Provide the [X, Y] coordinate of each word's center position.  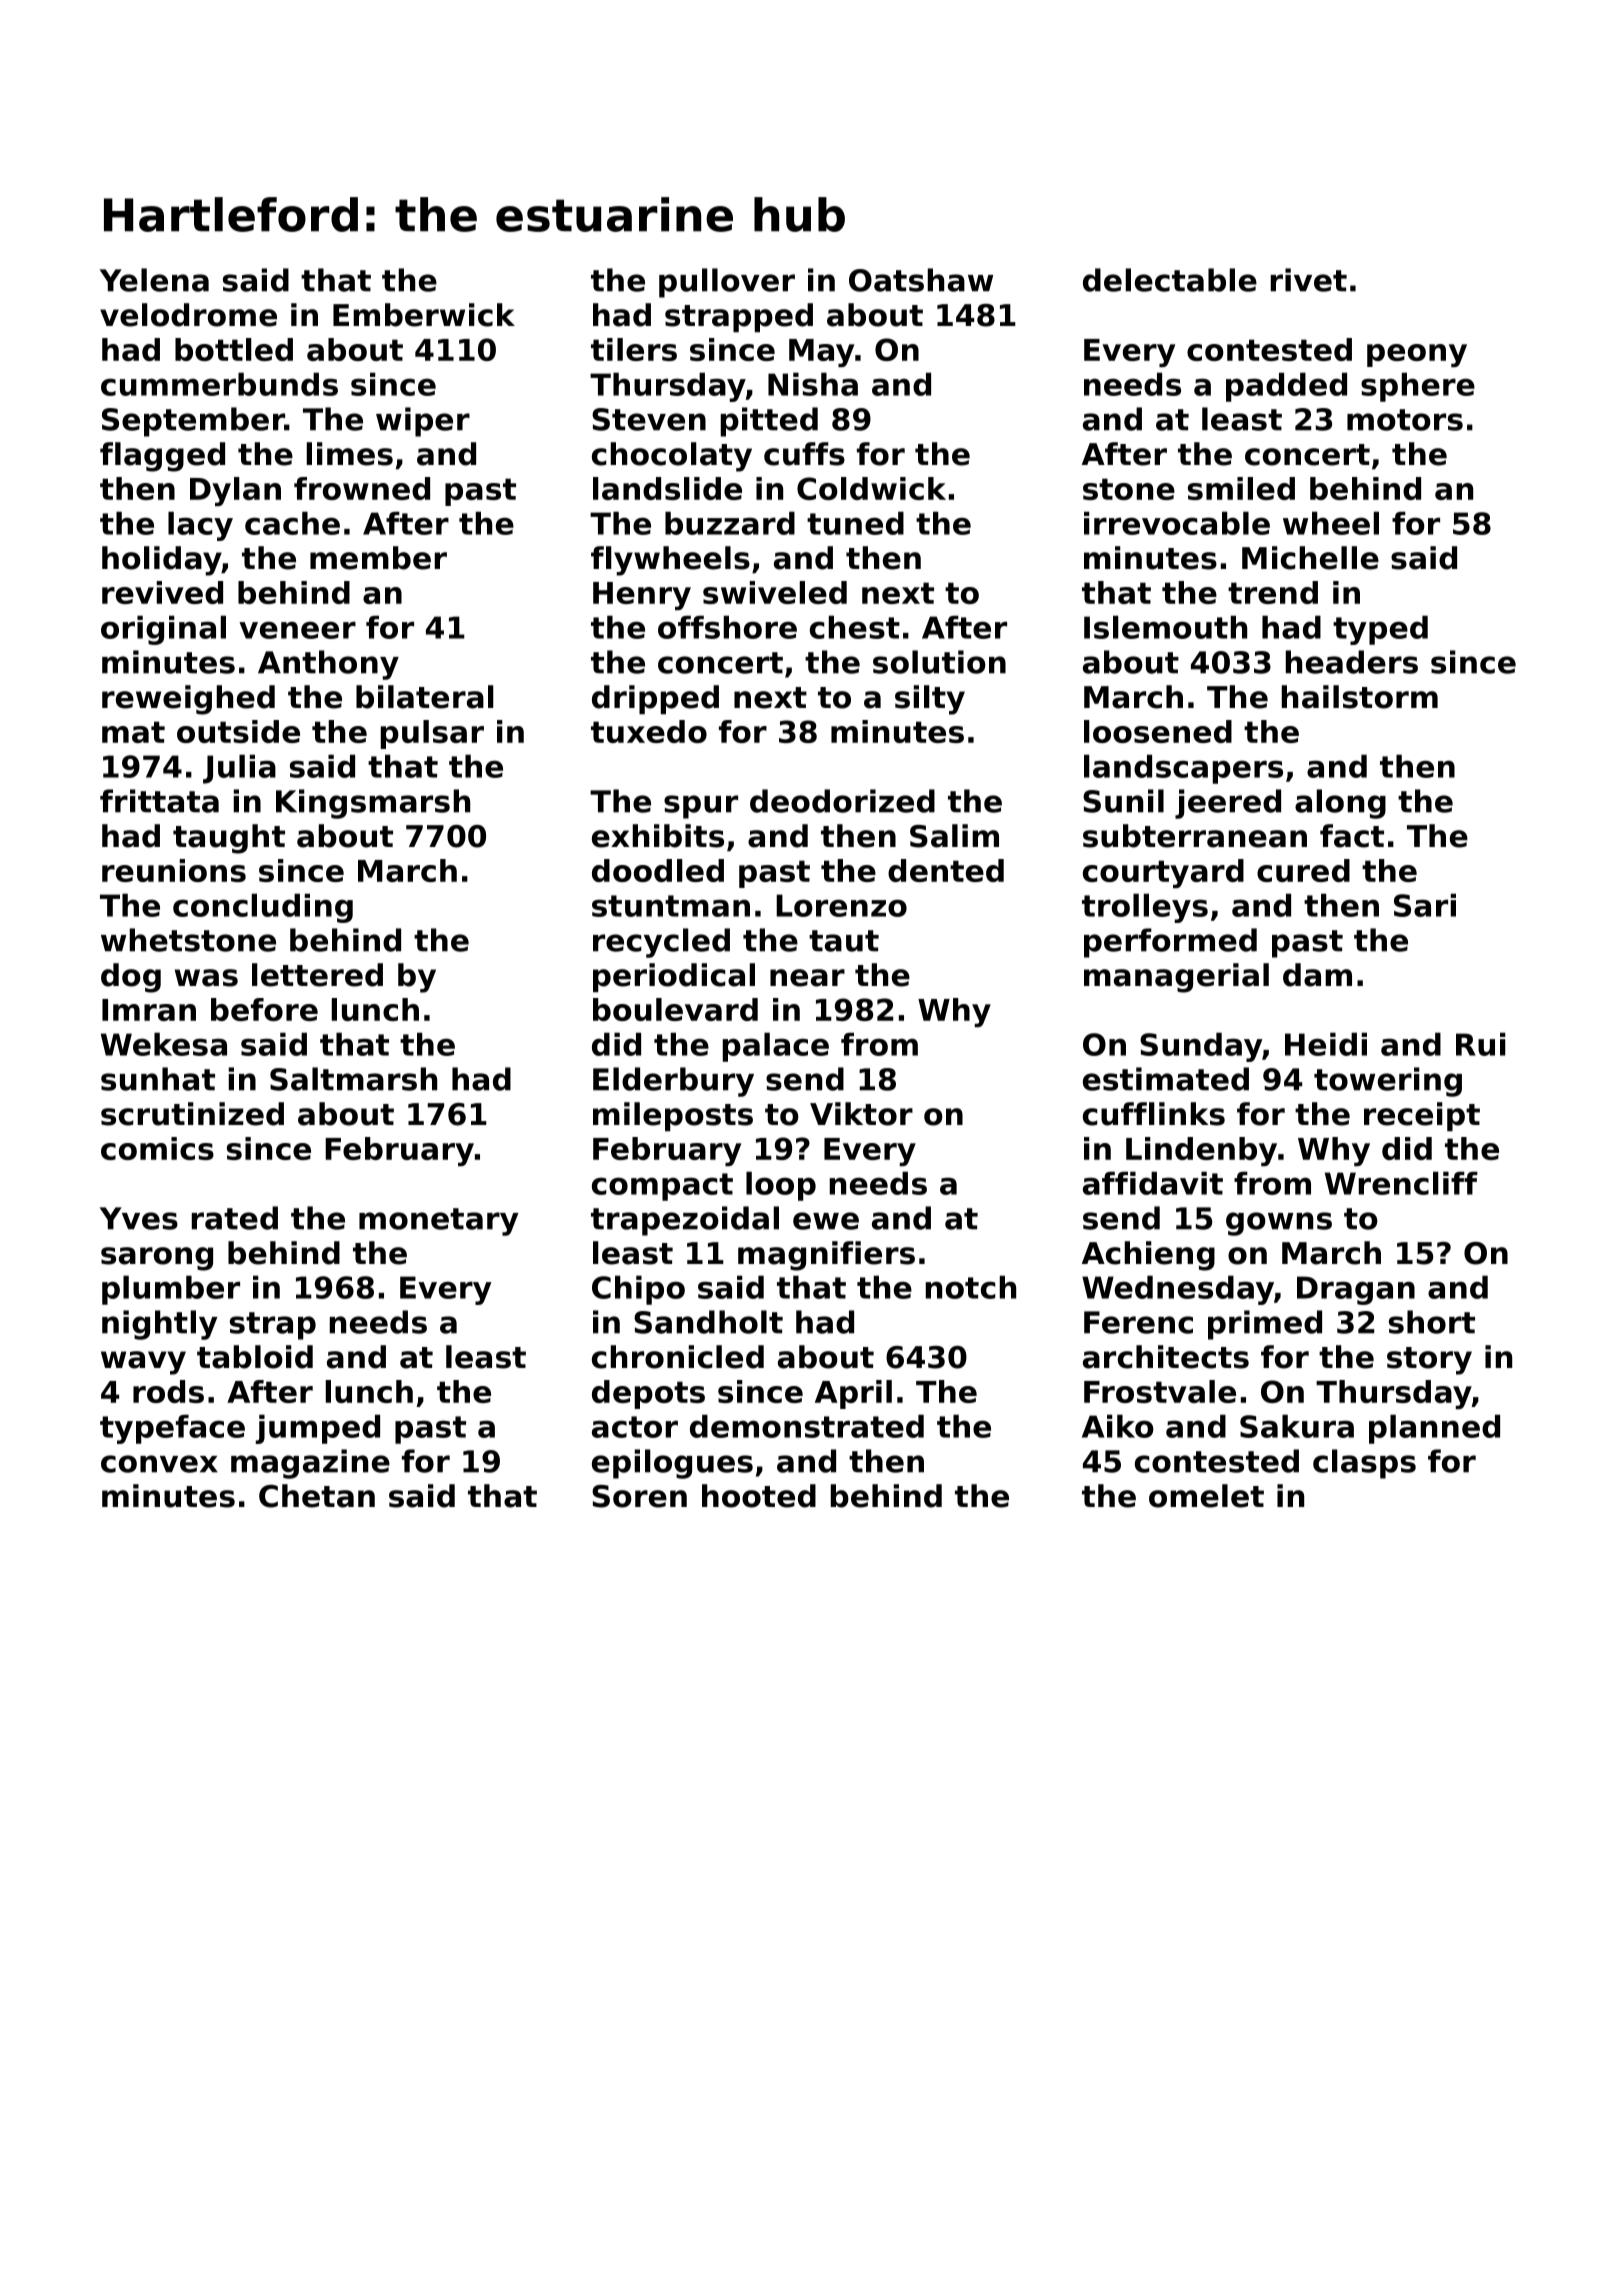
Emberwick [424, 315]
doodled [658, 870]
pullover [727, 283]
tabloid [255, 1357]
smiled [1241, 488]
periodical [674, 977]
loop [781, 1186]
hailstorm [1360, 697]
